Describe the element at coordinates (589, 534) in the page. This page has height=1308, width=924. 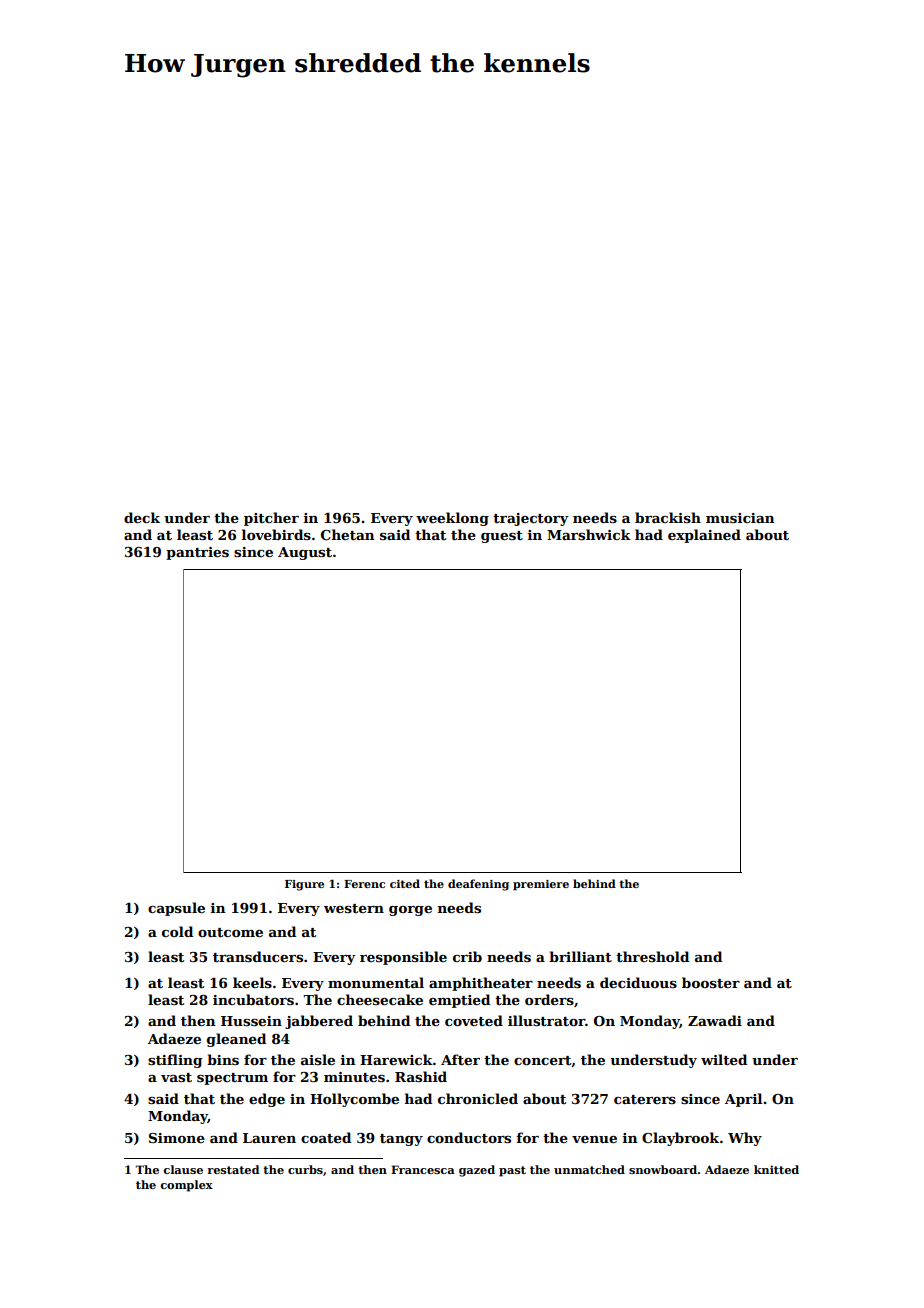
I see `Marshwick` at that location.
